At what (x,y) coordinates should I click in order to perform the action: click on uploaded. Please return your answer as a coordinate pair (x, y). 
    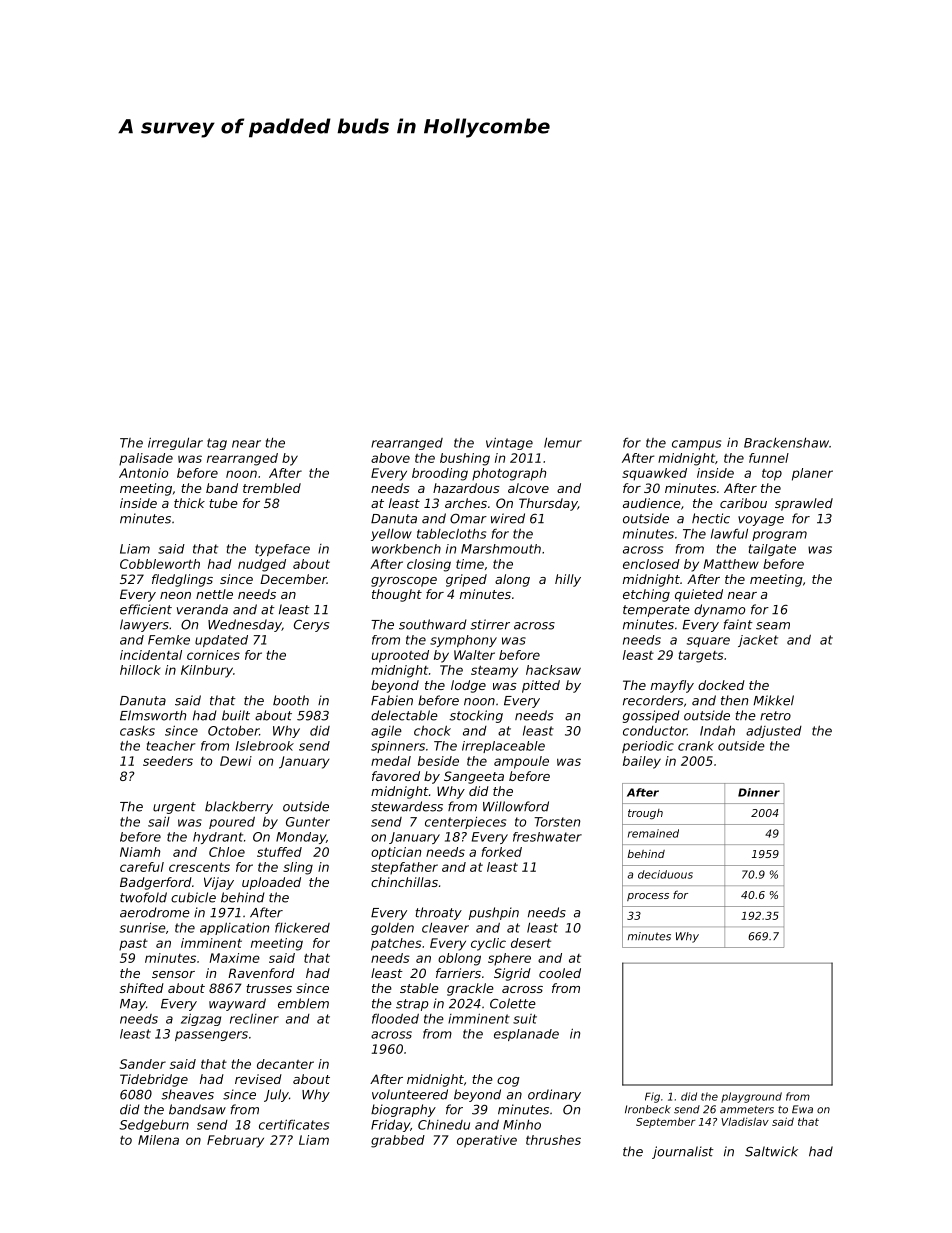
    Looking at the image, I should click on (271, 883).
